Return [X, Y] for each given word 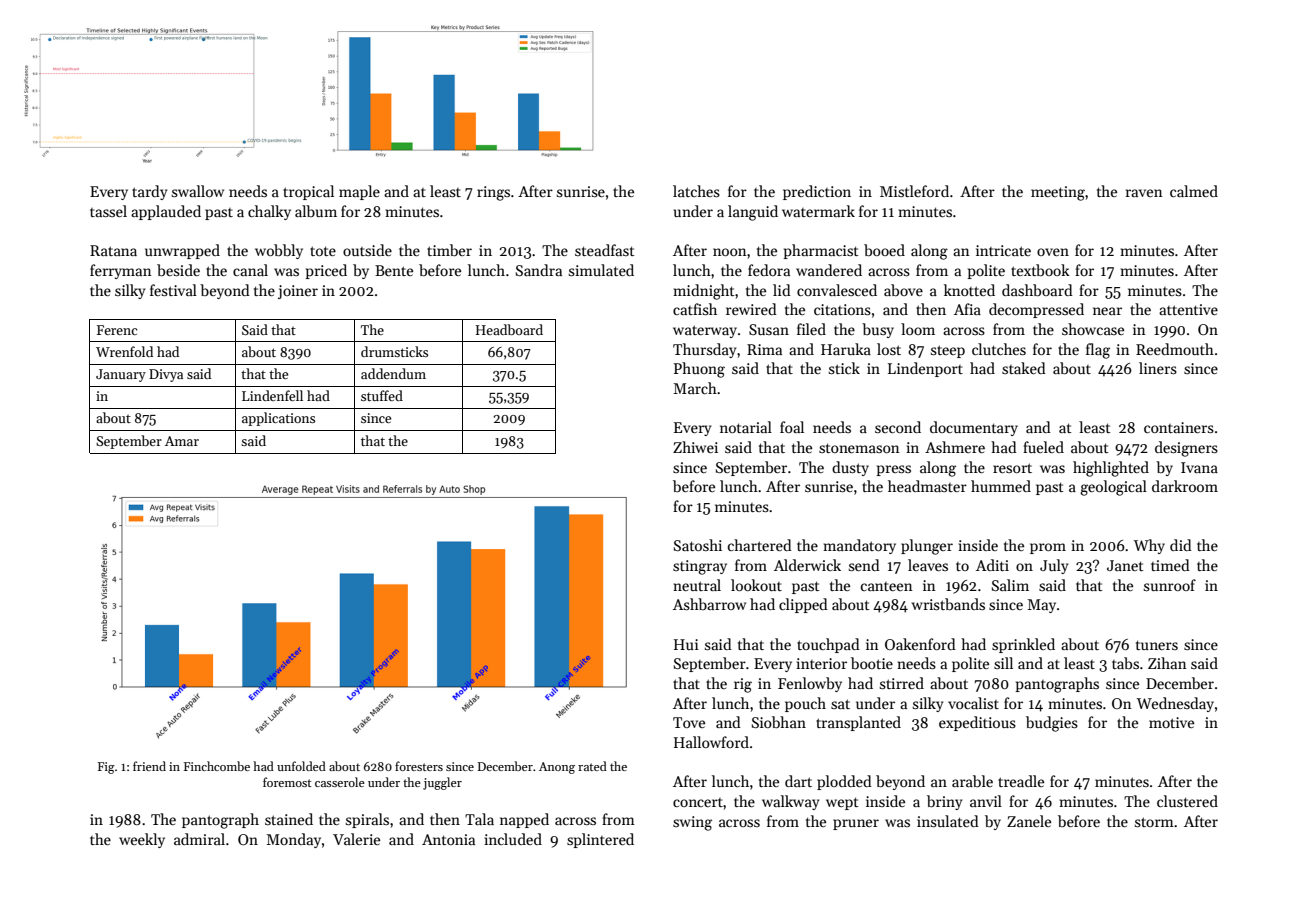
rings [493, 193]
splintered [600, 840]
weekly [142, 840]
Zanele [1029, 821]
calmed [1194, 191]
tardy [149, 192]
